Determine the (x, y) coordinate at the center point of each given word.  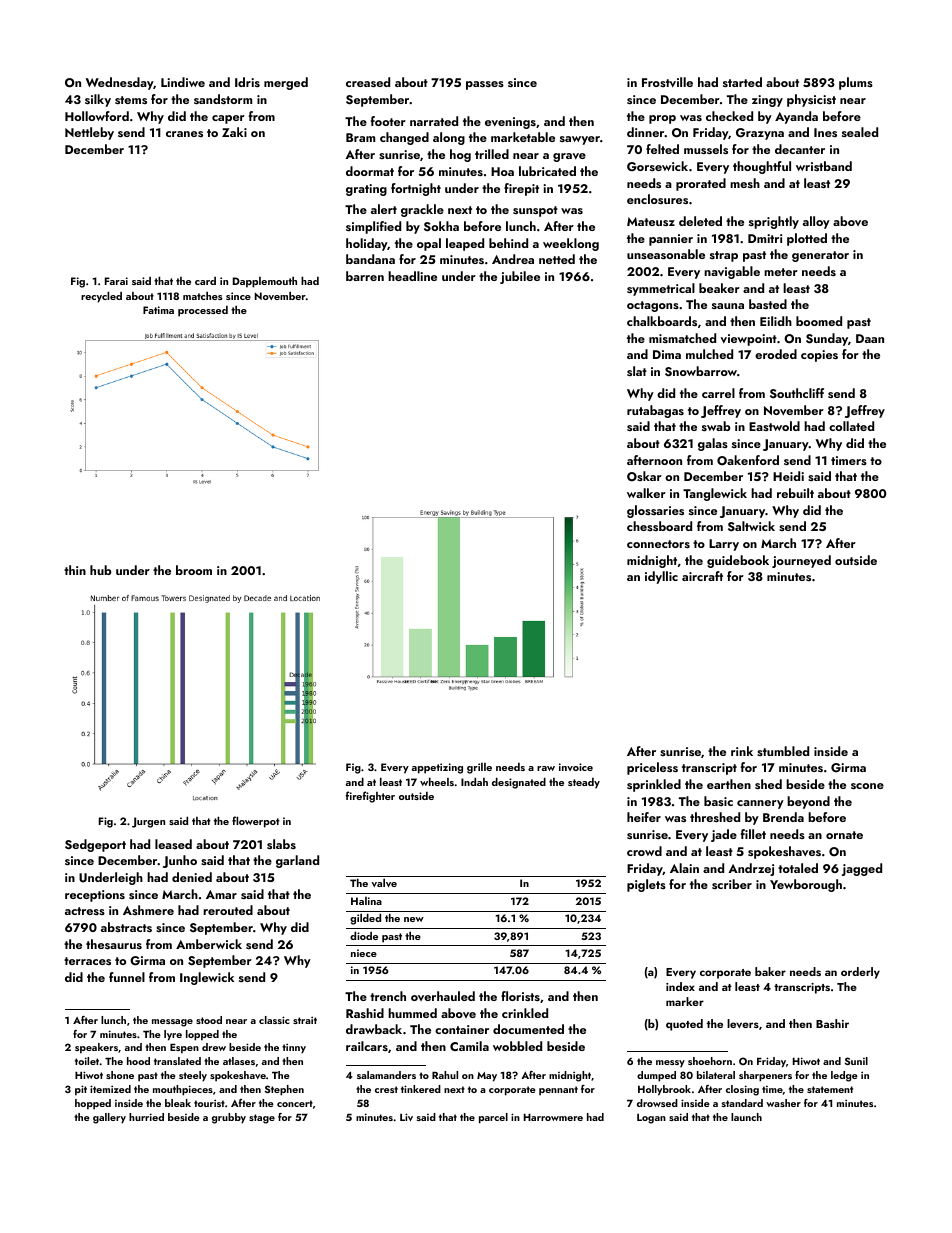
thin (75, 570)
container (462, 1029)
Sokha (441, 226)
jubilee (520, 277)
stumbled (783, 751)
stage (262, 1119)
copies (819, 356)
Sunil (856, 1061)
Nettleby (89, 133)
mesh (745, 183)
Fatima (158, 310)
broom (194, 570)
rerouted (228, 910)
